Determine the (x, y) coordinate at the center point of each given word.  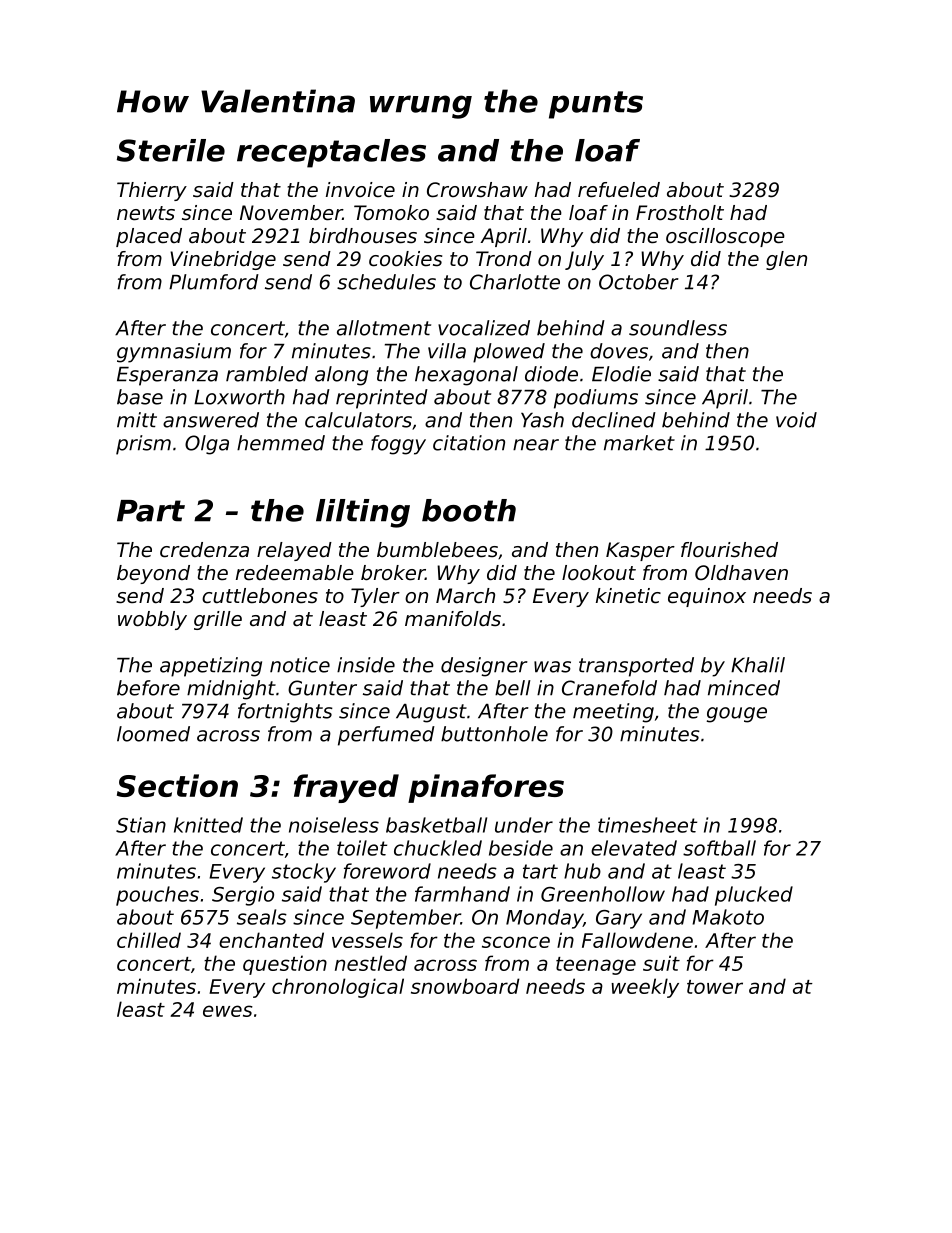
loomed (153, 734)
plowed (509, 353)
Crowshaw (477, 190)
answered (211, 420)
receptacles (331, 153)
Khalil (758, 665)
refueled (619, 190)
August (431, 713)
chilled (149, 940)
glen (786, 260)
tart (540, 871)
